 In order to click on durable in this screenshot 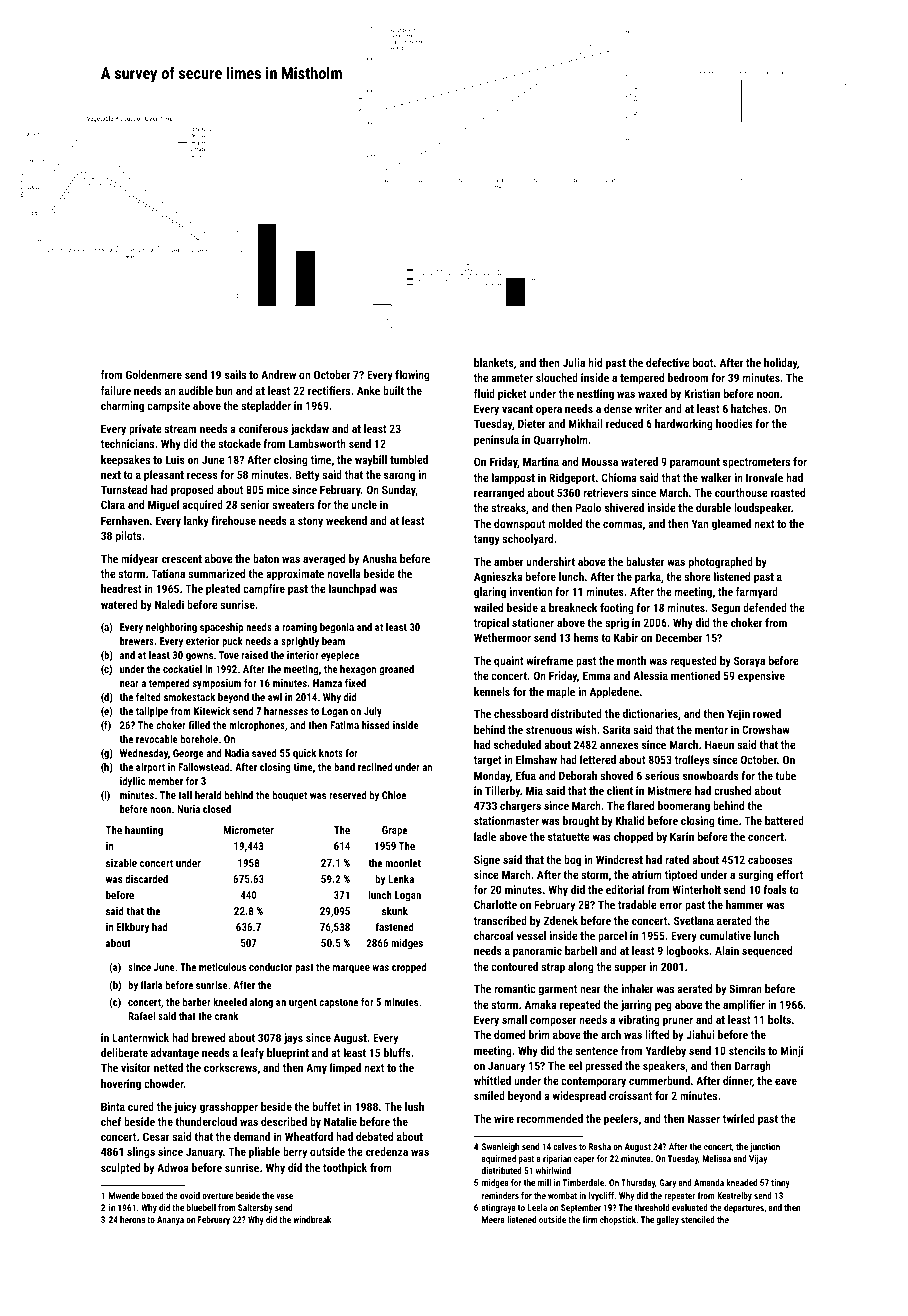, I will do `click(713, 507)`.
